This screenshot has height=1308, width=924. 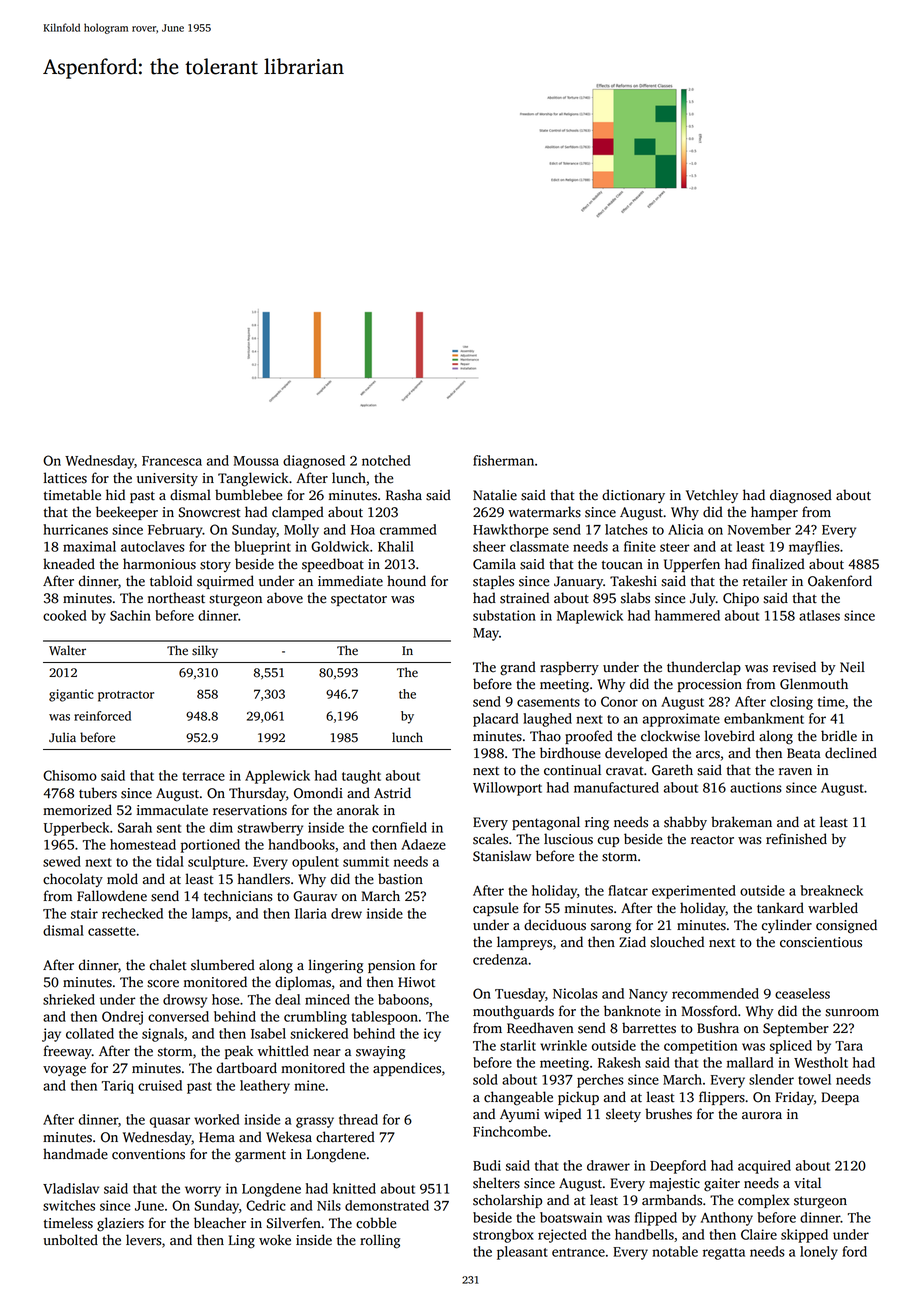 I want to click on notched, so click(x=386, y=460).
